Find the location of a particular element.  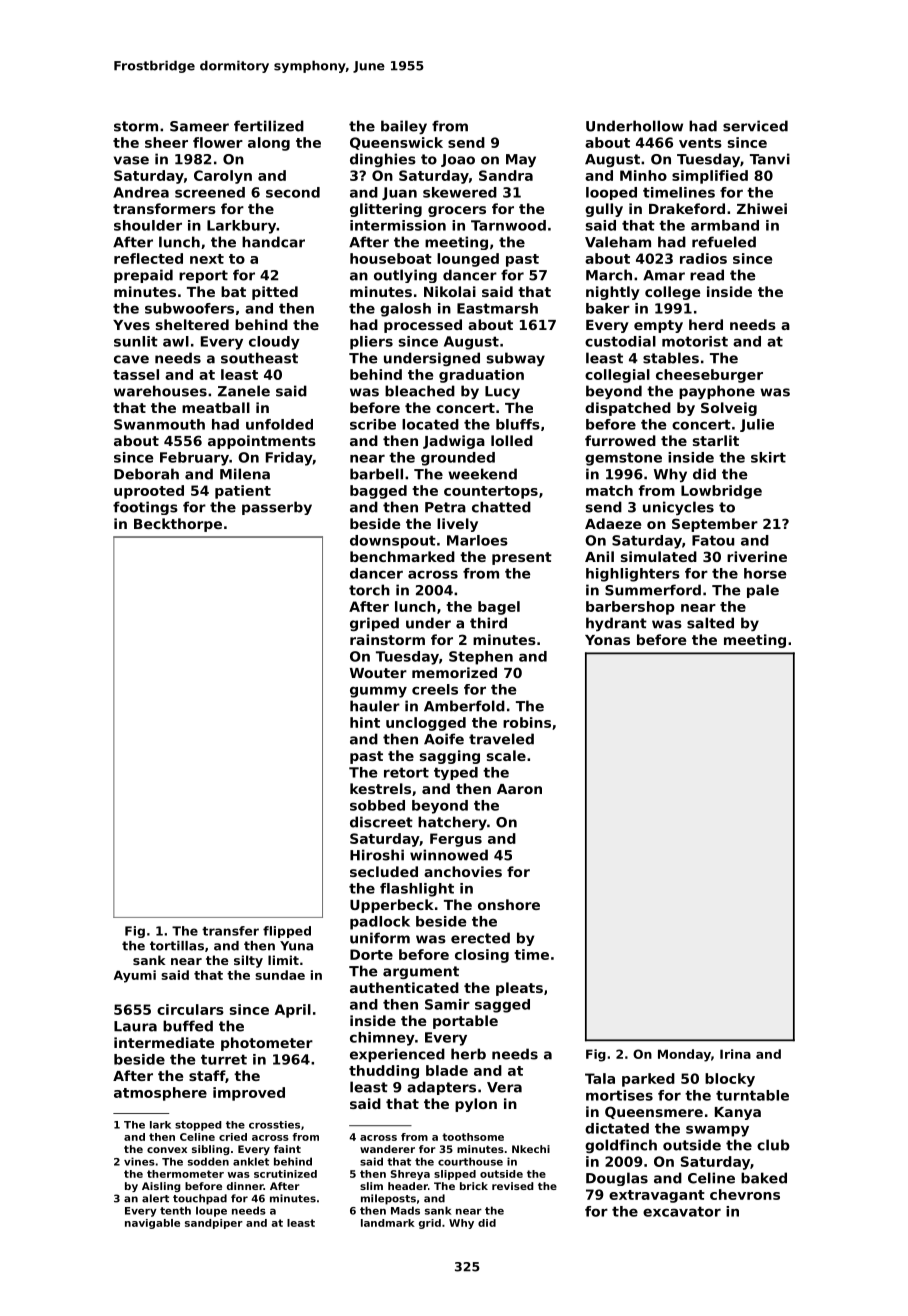

second is located at coordinates (293, 192).
